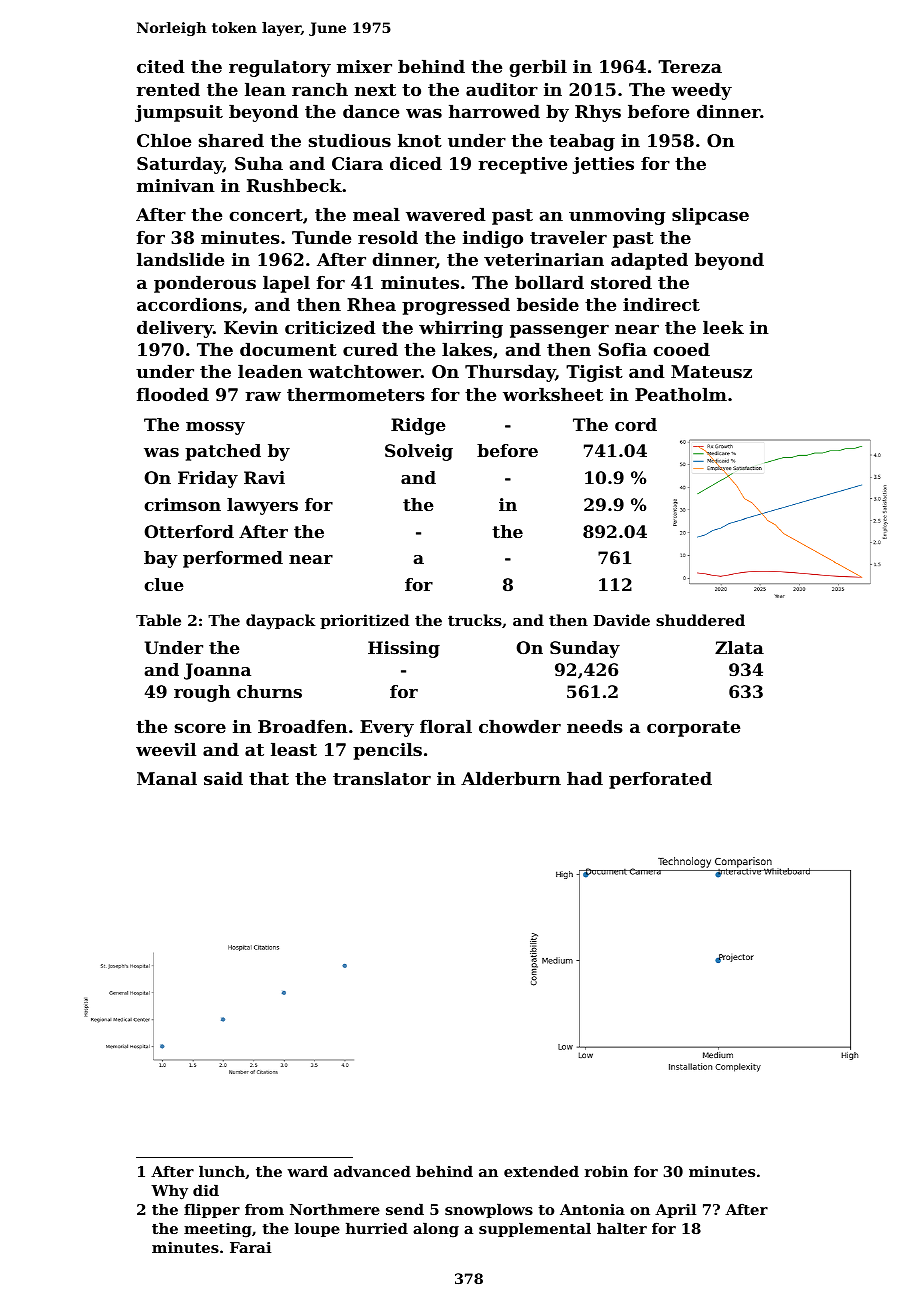  Describe the element at coordinates (233, 559) in the image. I see `performed` at that location.
